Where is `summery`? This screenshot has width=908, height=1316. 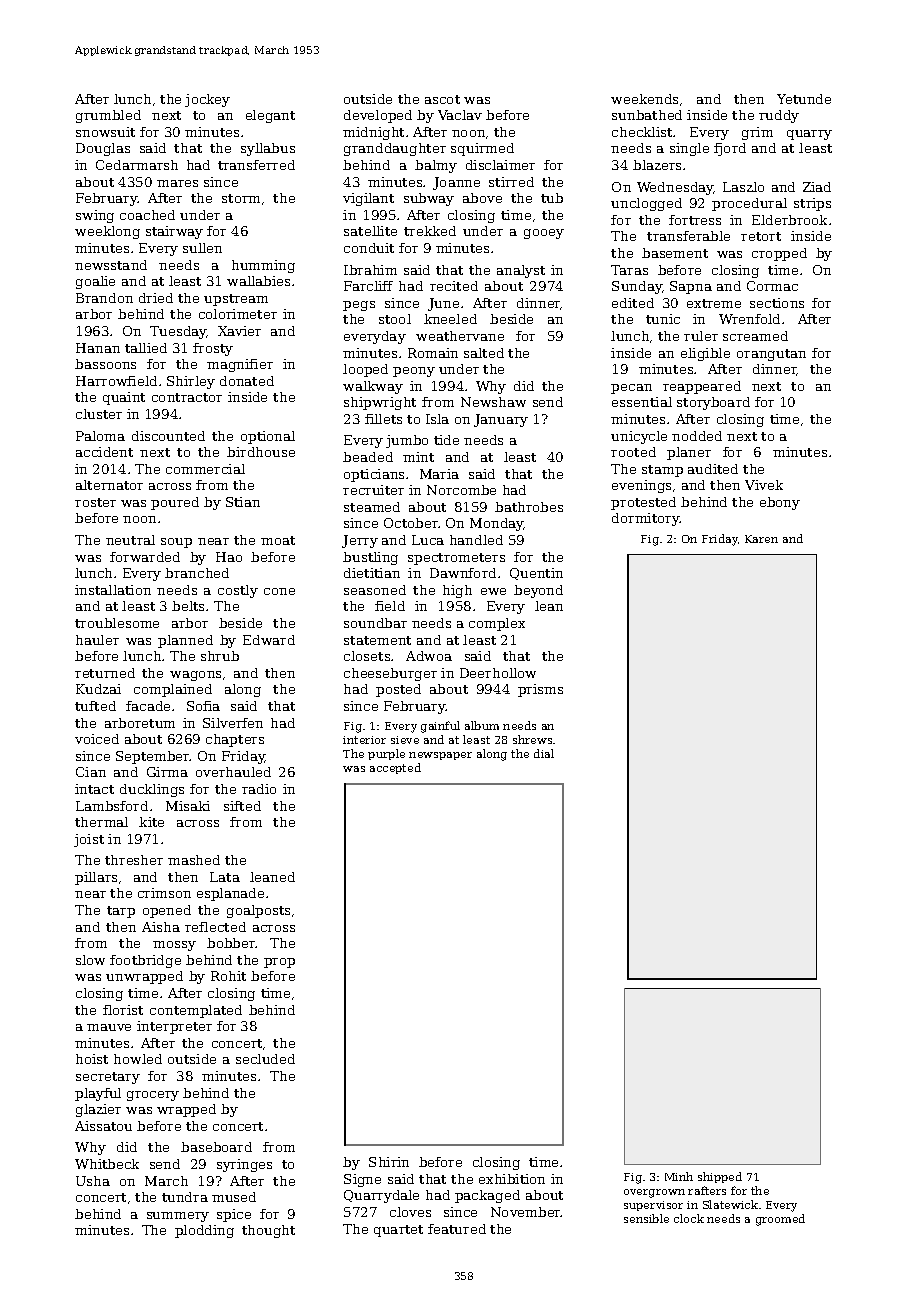 summery is located at coordinates (178, 1217).
